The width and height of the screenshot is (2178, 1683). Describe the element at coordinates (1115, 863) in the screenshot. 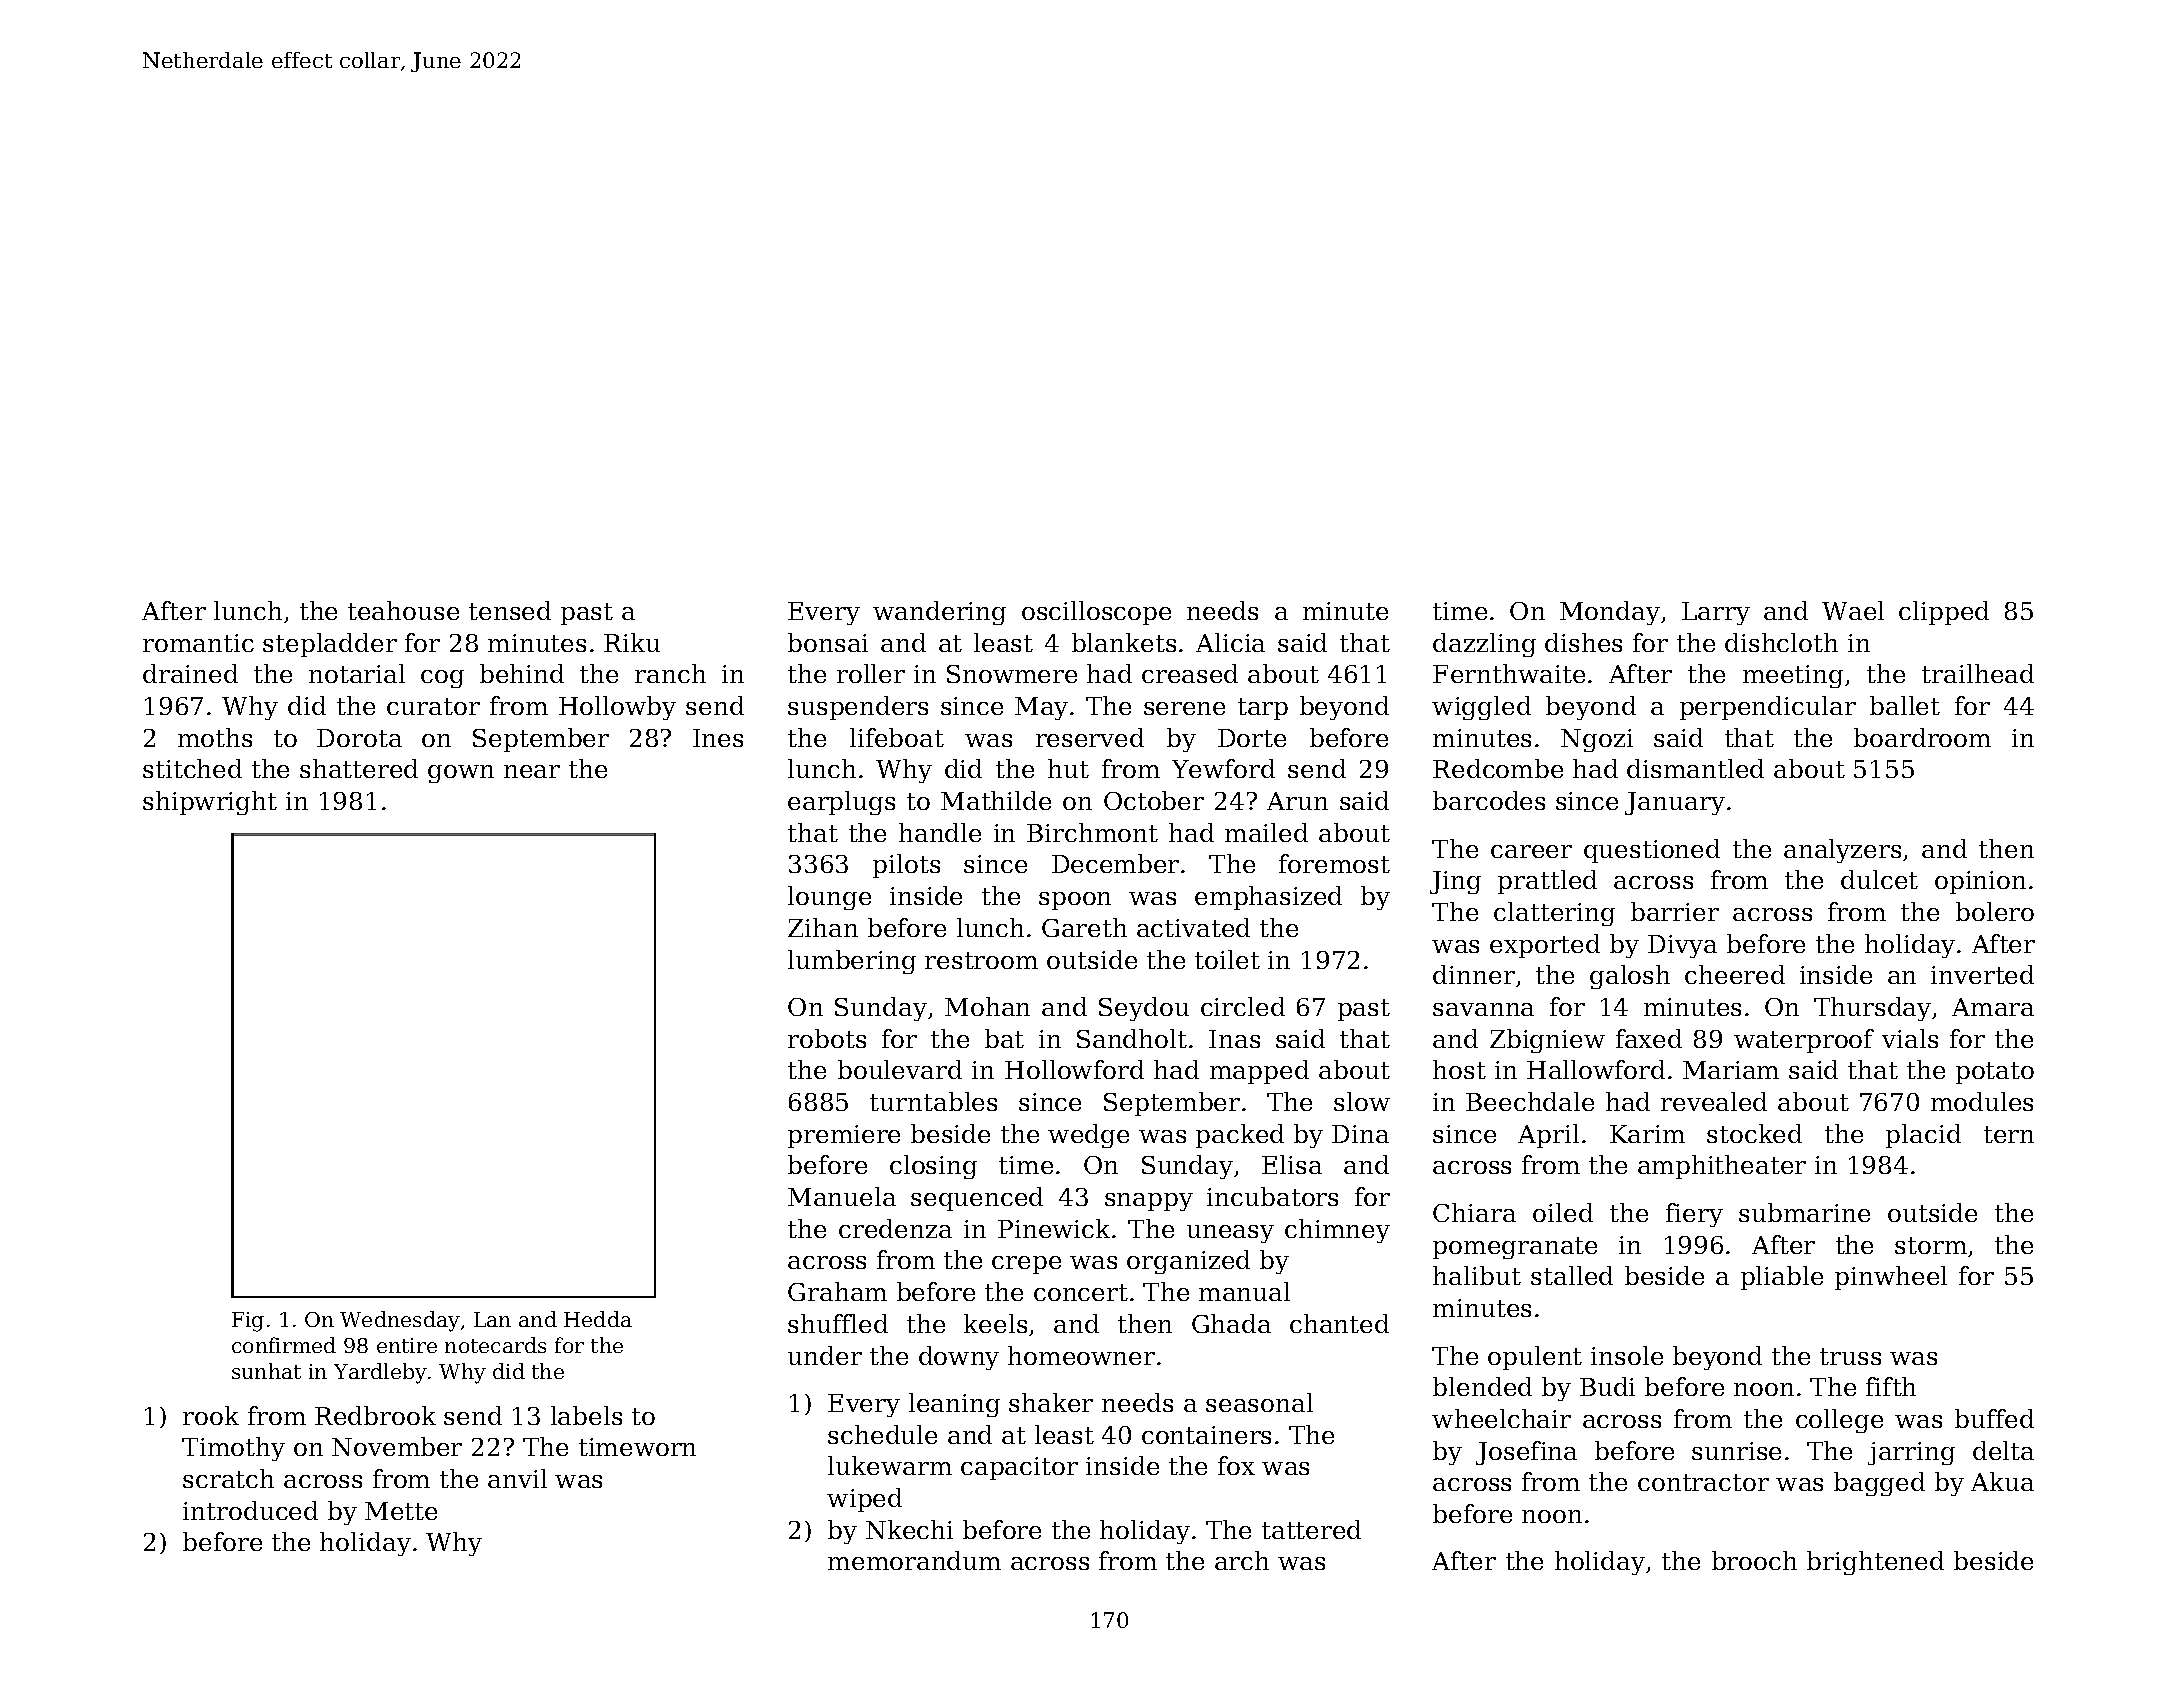

I see `December` at that location.
